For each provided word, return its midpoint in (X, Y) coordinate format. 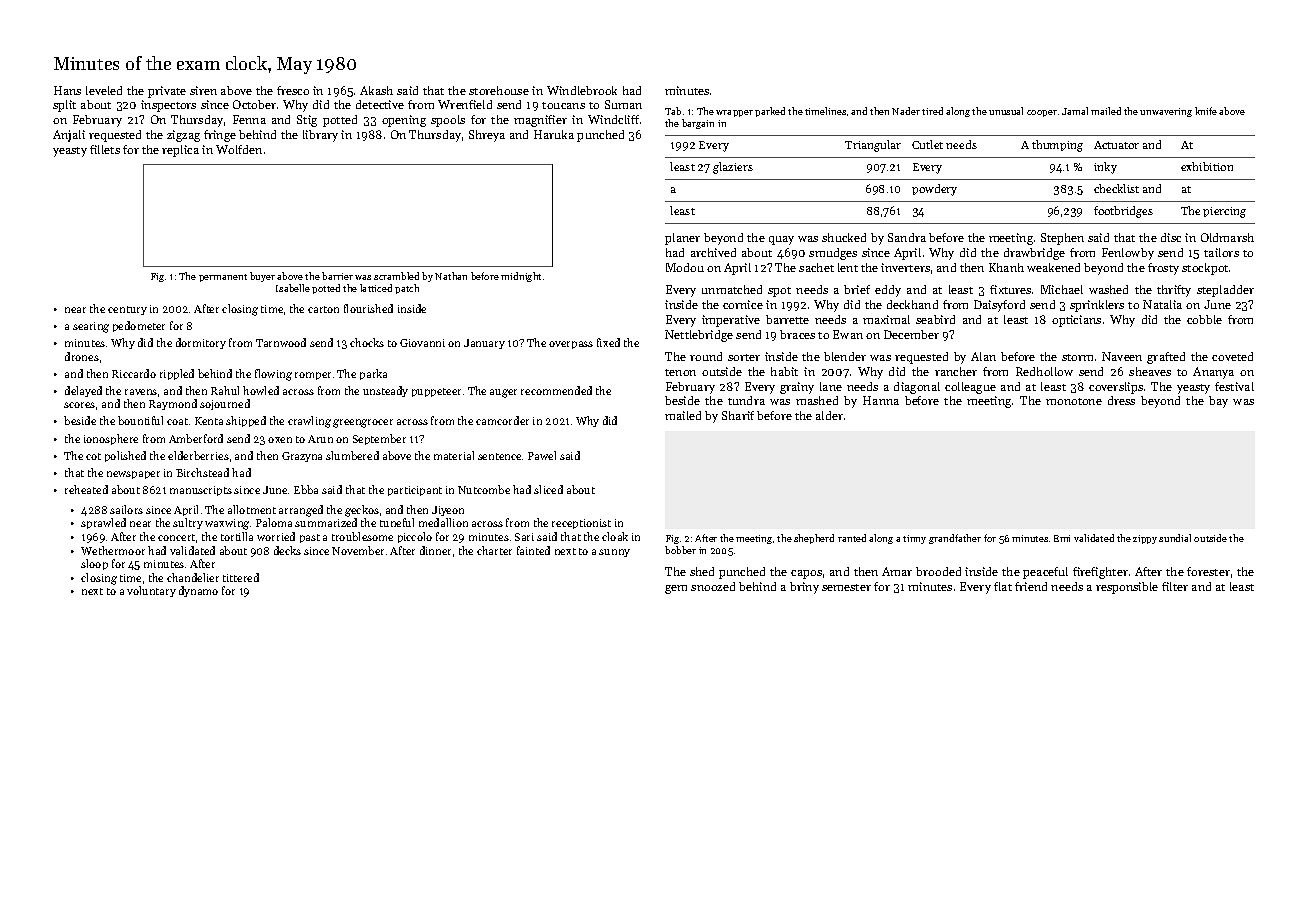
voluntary (151, 591)
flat (1003, 586)
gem (676, 589)
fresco (293, 90)
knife (1206, 111)
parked (770, 112)
